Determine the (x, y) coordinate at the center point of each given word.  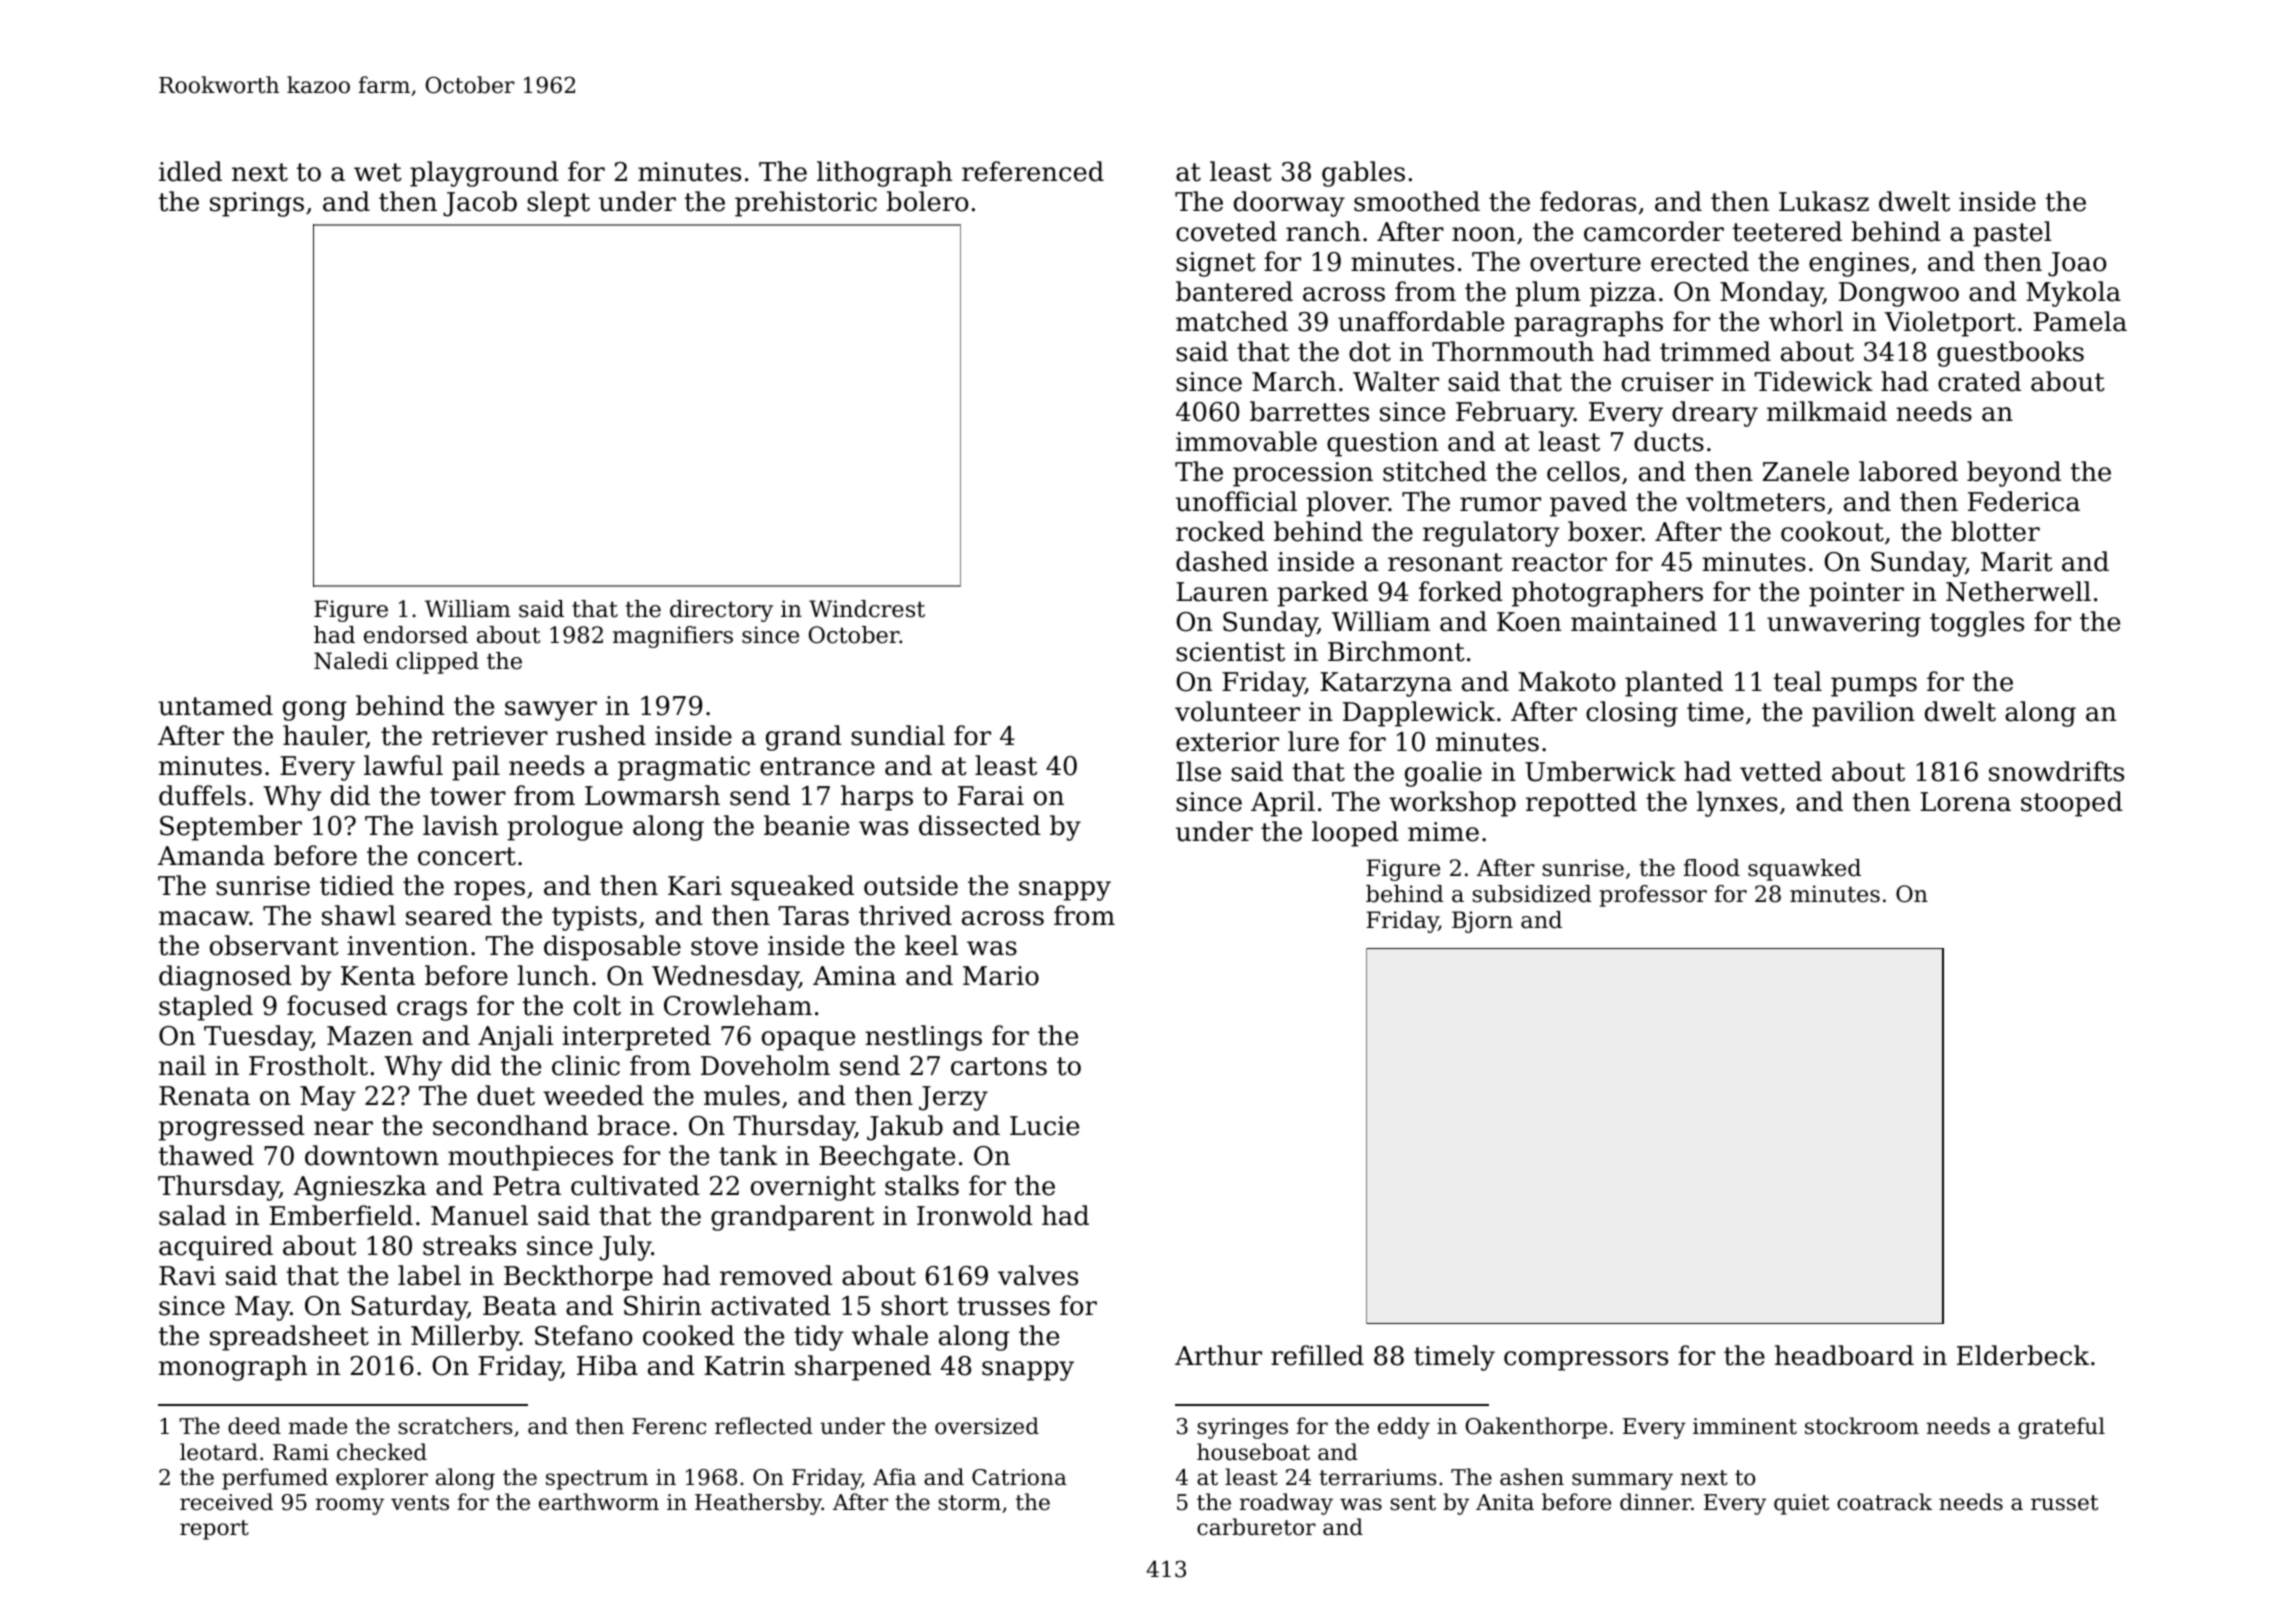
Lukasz (1824, 201)
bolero (927, 201)
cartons (999, 1066)
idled (190, 171)
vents (420, 1503)
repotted (1581, 804)
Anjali (515, 1038)
